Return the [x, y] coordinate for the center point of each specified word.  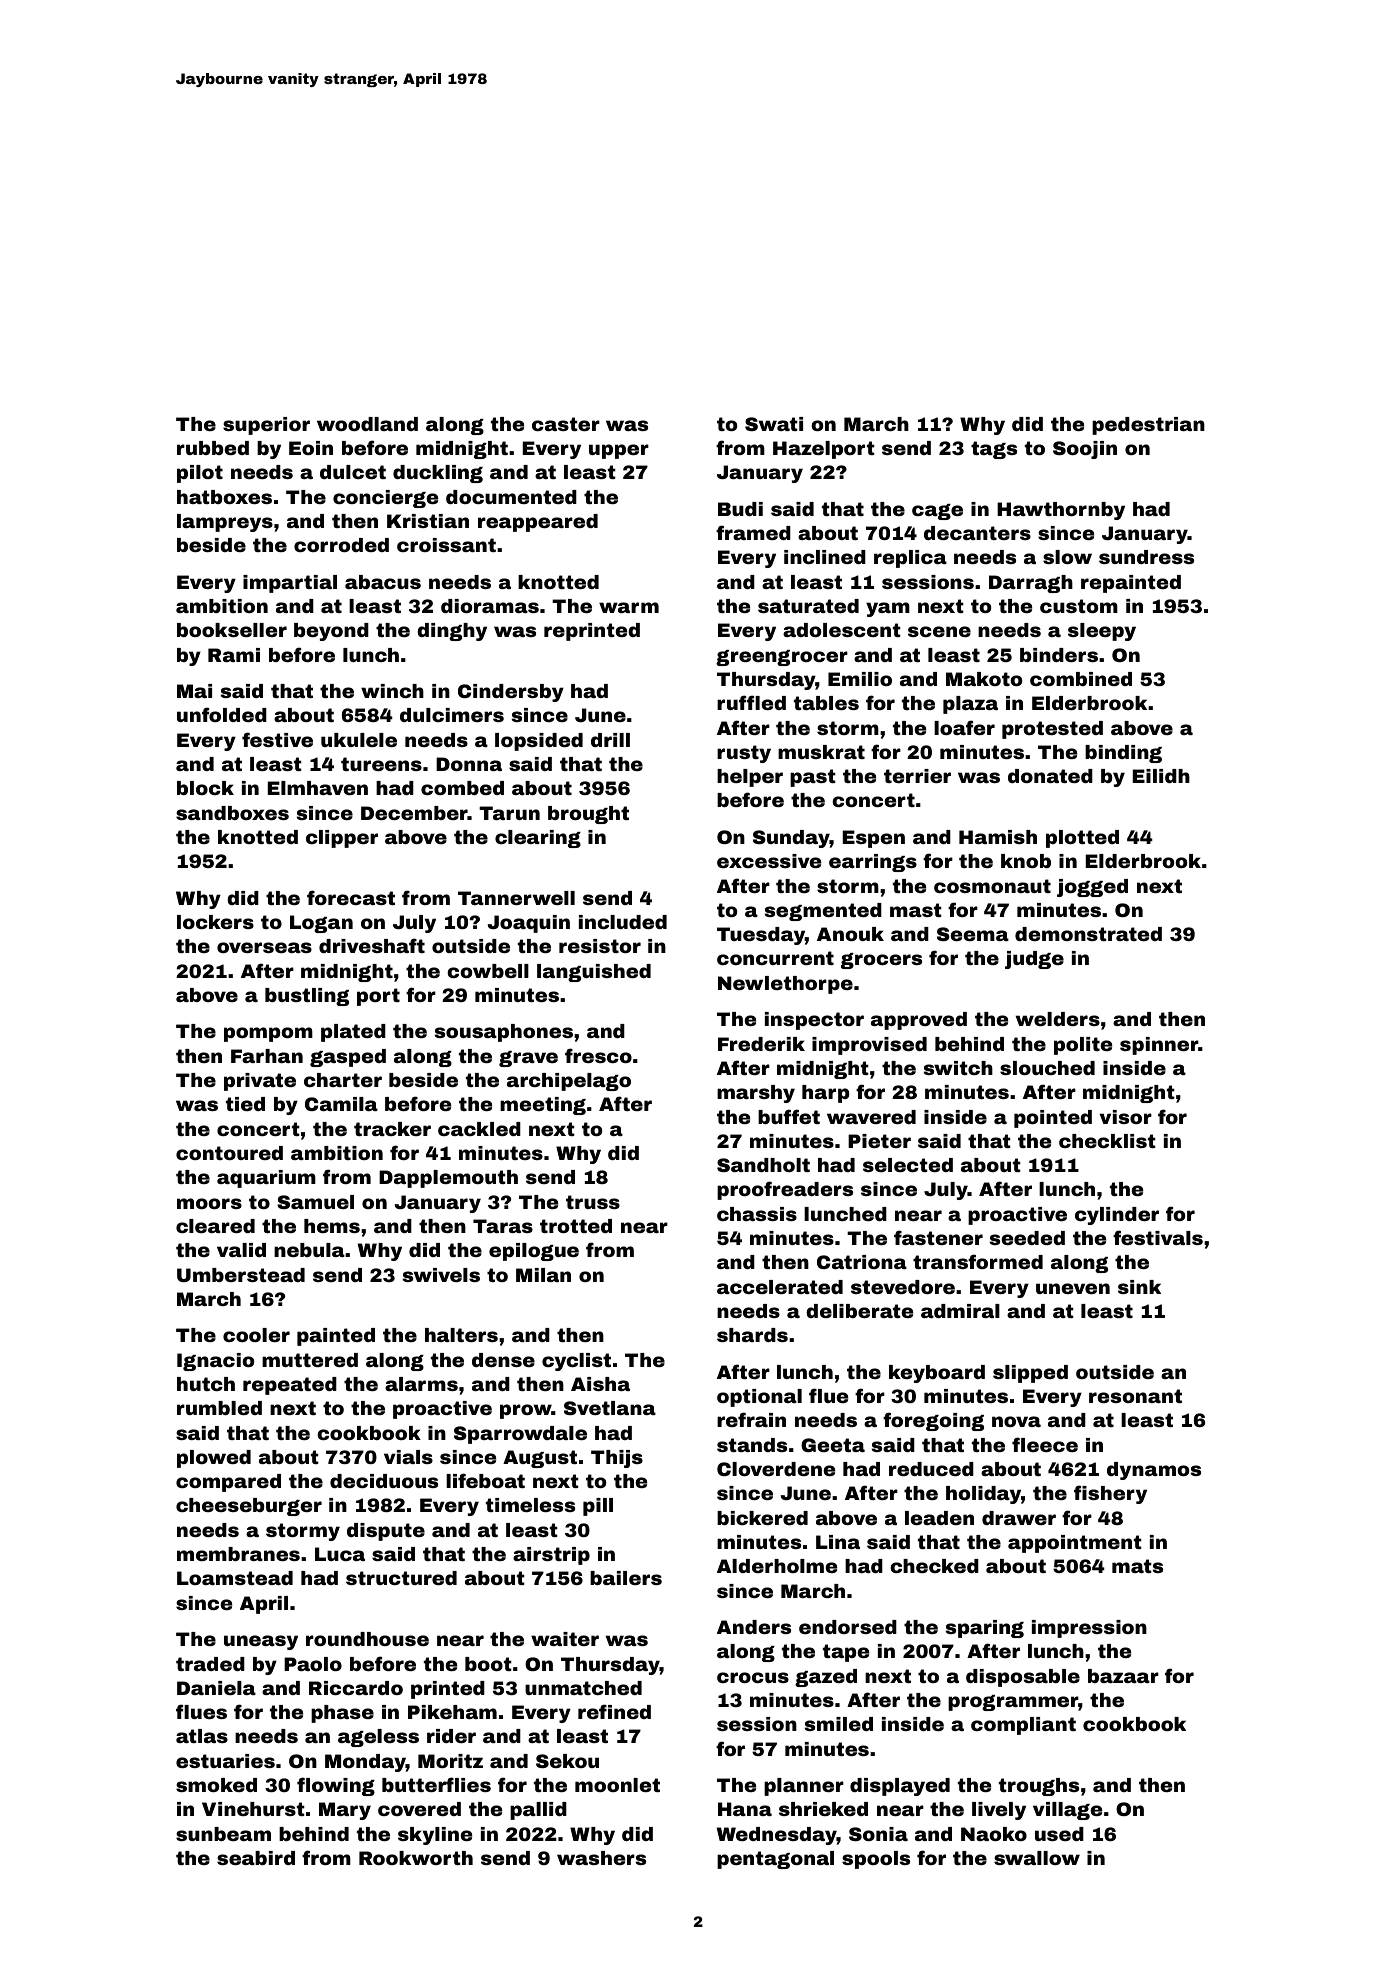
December [414, 813]
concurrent [775, 958]
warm [629, 607]
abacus [383, 582]
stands [752, 1445]
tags [994, 450]
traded [210, 1664]
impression [1089, 1629]
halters [461, 1335]
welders [1058, 1019]
